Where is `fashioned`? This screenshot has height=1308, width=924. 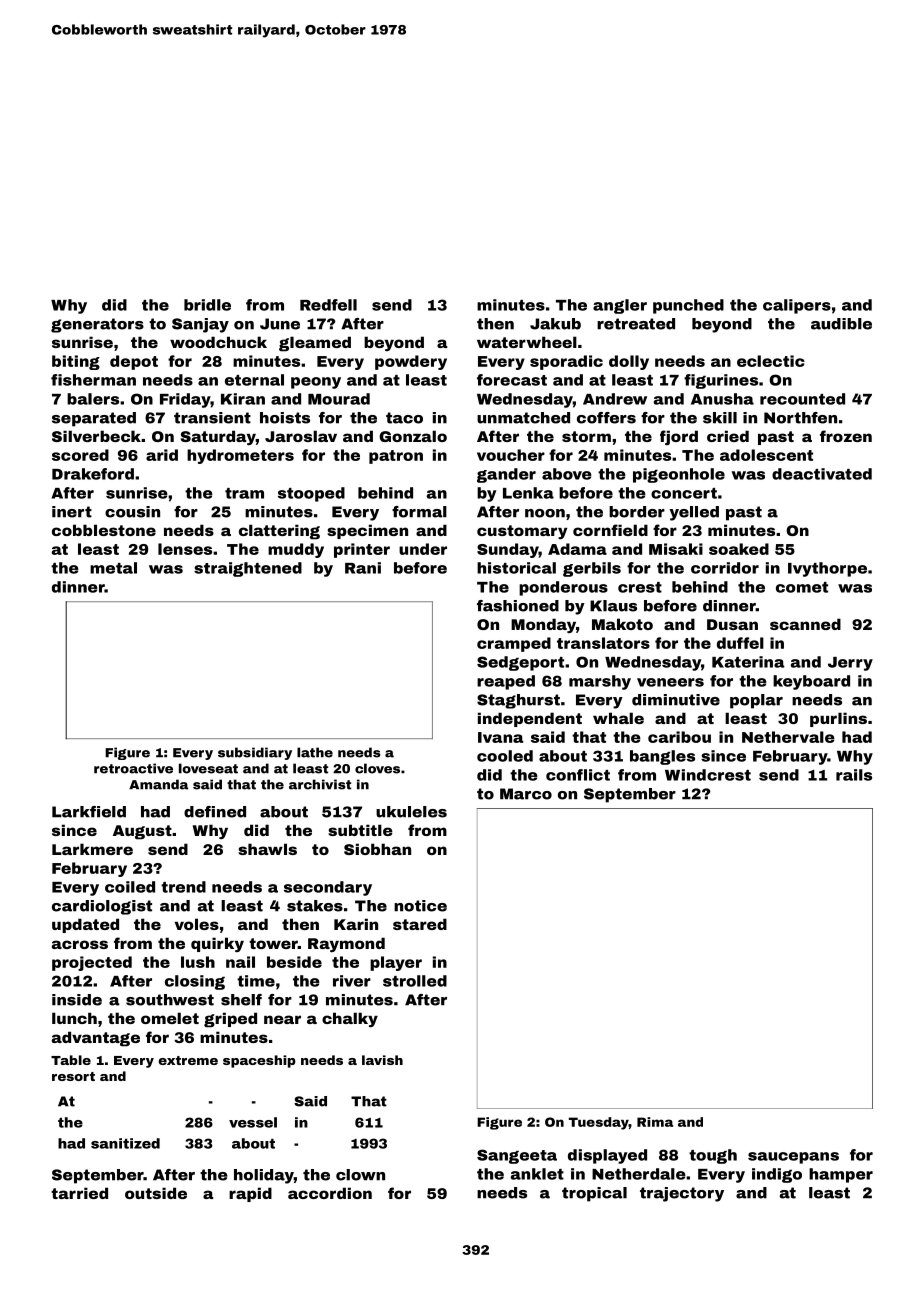
fashioned is located at coordinates (518, 606).
